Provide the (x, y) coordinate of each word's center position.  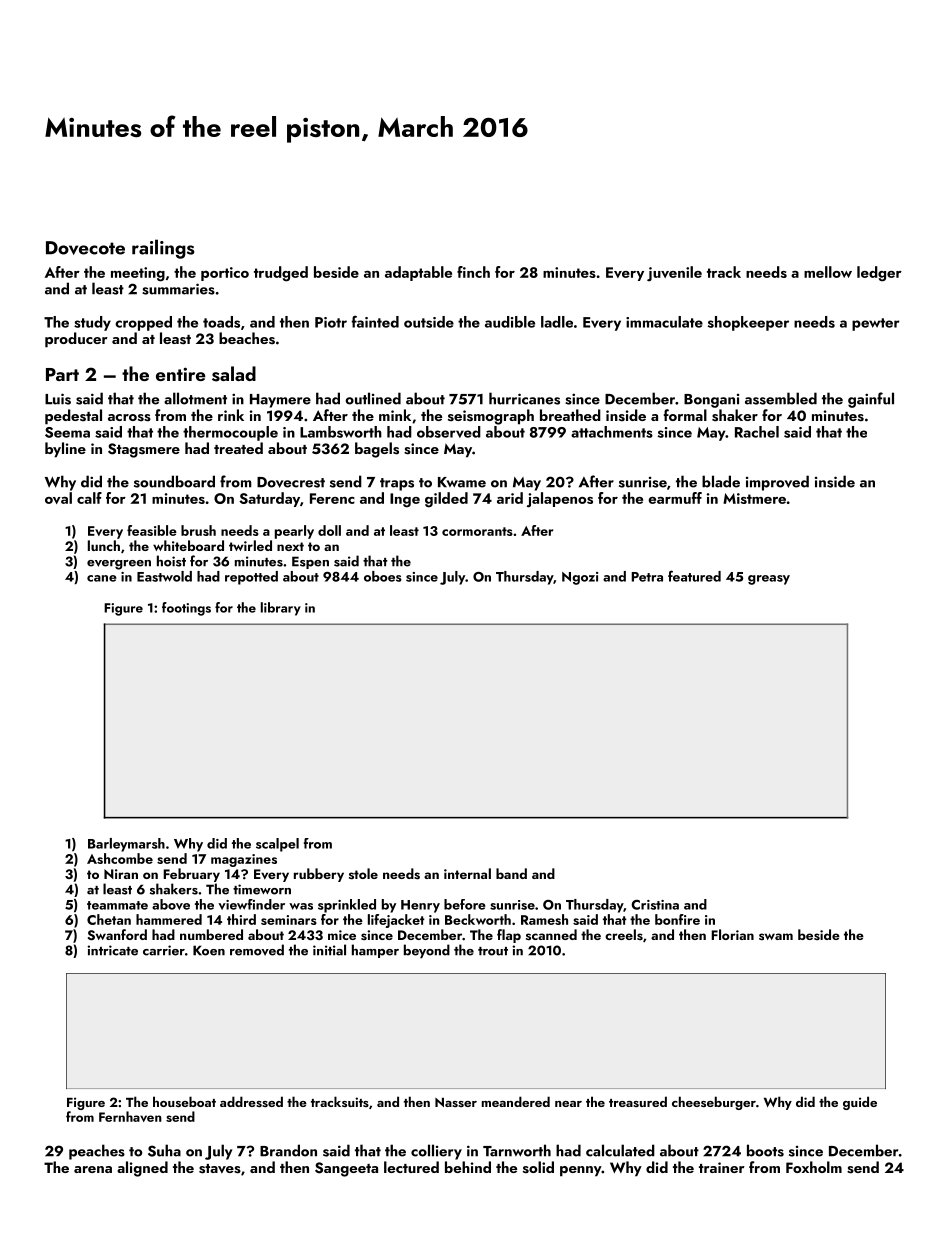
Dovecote (85, 248)
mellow (828, 272)
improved (777, 483)
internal (467, 873)
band (511, 873)
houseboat (184, 1101)
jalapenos (560, 500)
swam (776, 936)
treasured (638, 1101)
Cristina (655, 905)
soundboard (174, 481)
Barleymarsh (126, 845)
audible (510, 322)
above (171, 904)
